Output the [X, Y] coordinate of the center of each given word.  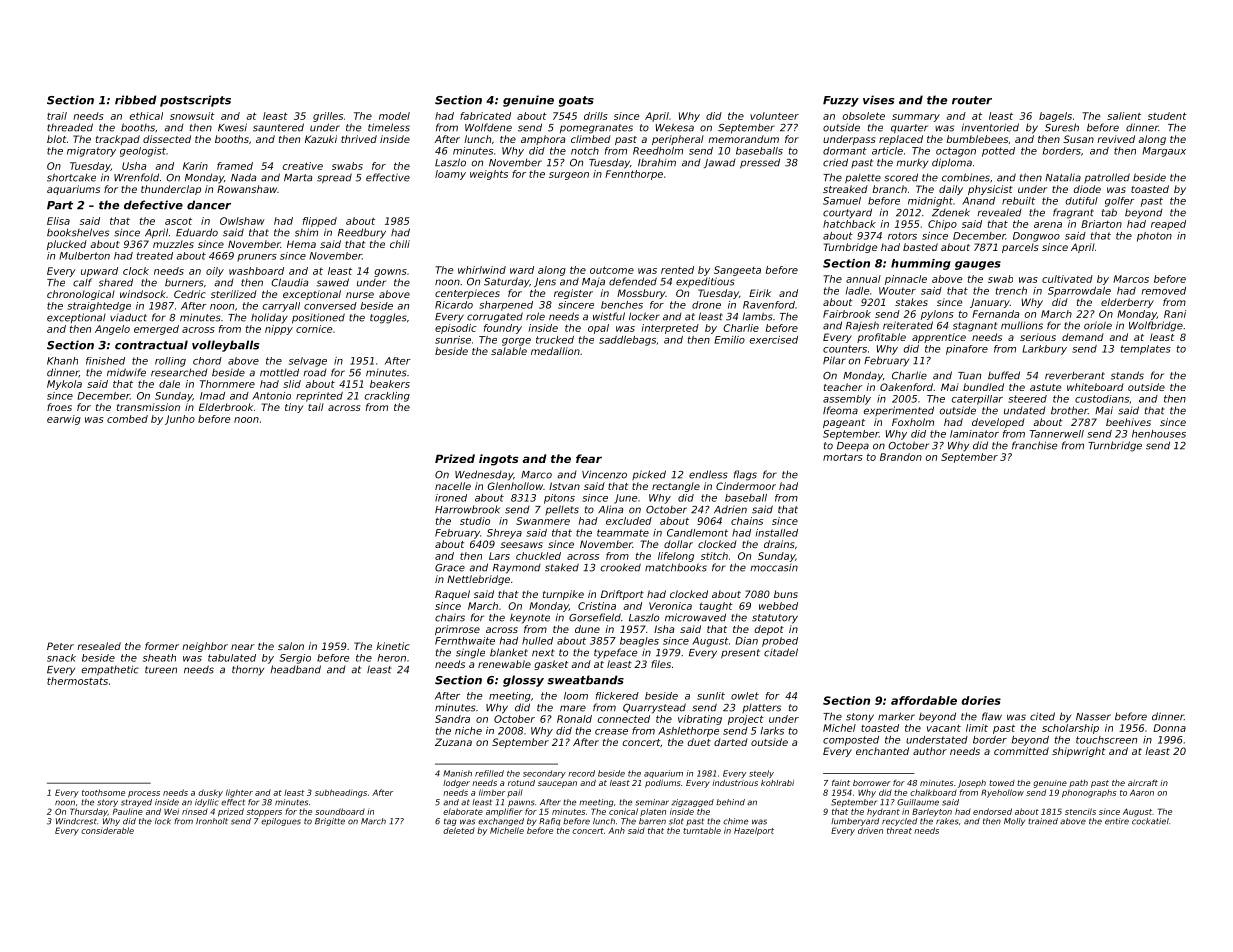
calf [82, 282]
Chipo [942, 225]
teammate [623, 533]
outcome [612, 270]
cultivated [1067, 279]
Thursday [89, 812]
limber [492, 792]
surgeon [569, 176]
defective [153, 205]
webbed [778, 606]
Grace [450, 568]
